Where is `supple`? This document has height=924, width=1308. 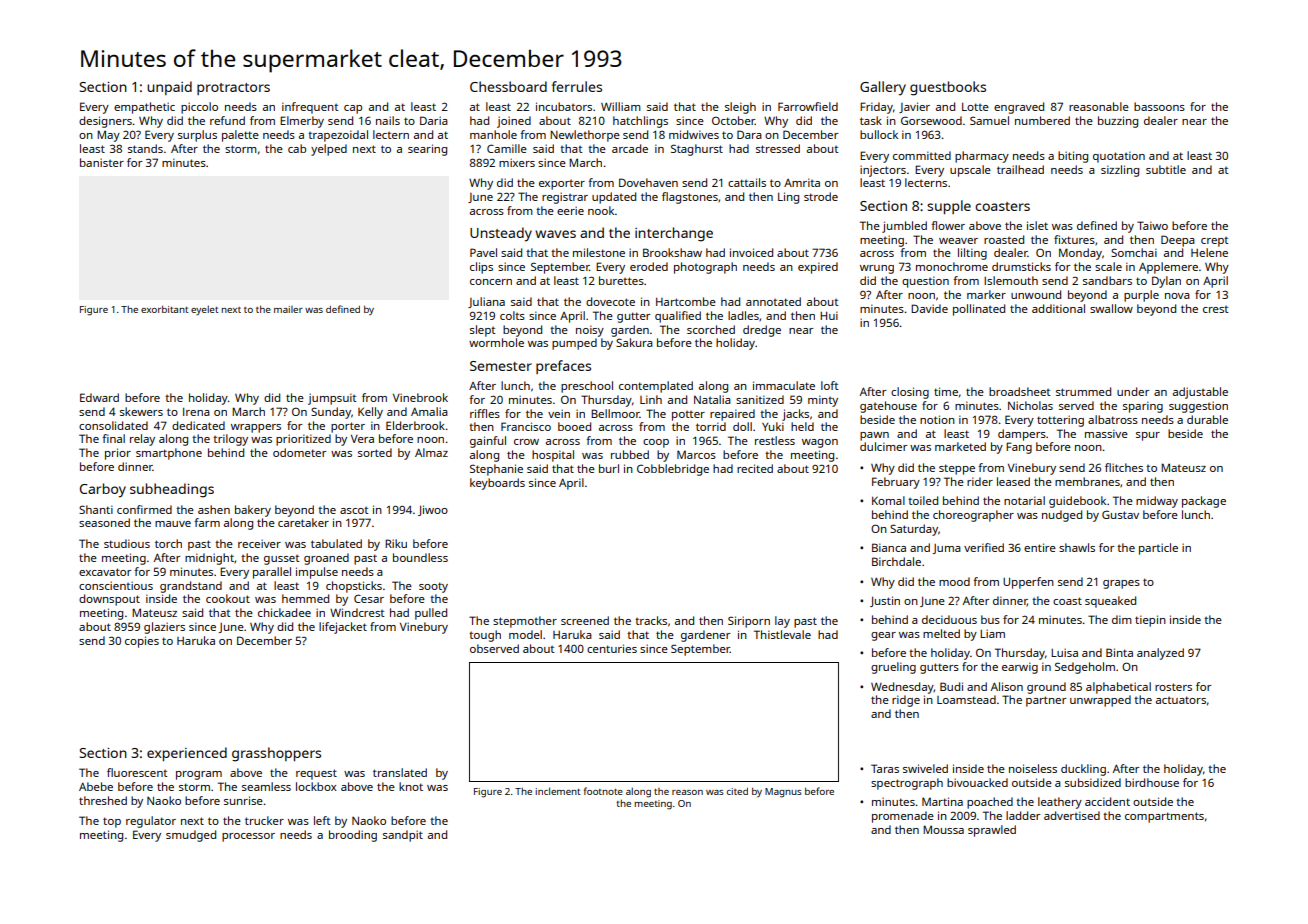 supple is located at coordinates (949, 207).
